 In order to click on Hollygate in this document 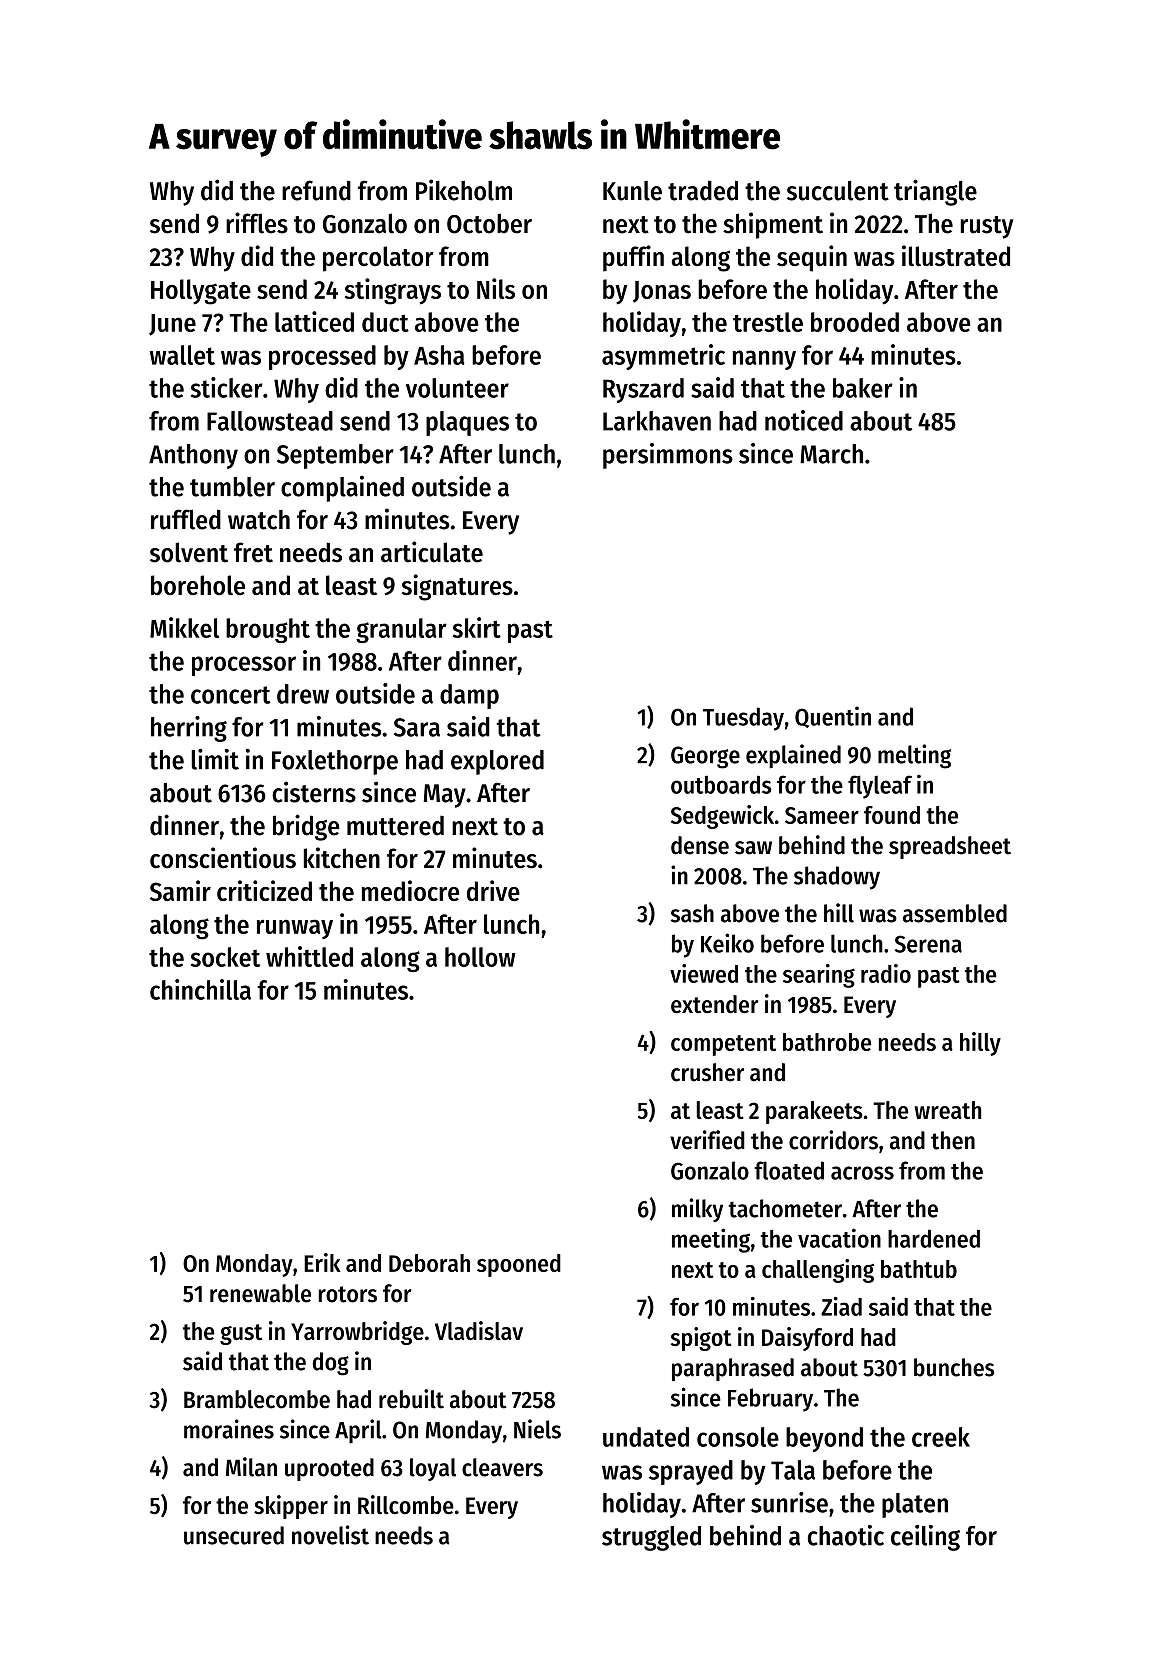, I will do `click(201, 292)`.
